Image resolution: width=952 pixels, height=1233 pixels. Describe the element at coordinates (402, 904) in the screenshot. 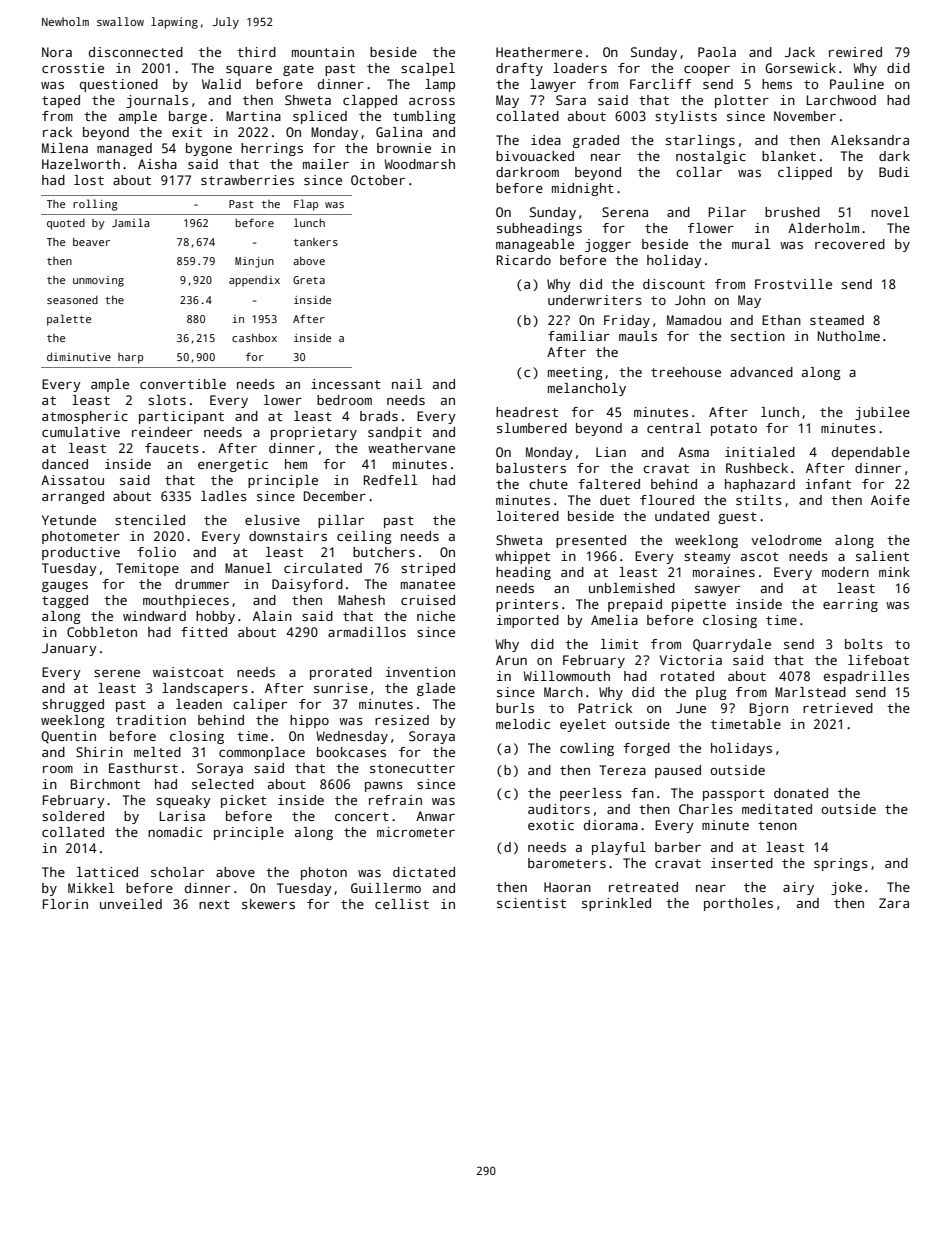

I see `cellist` at that location.
